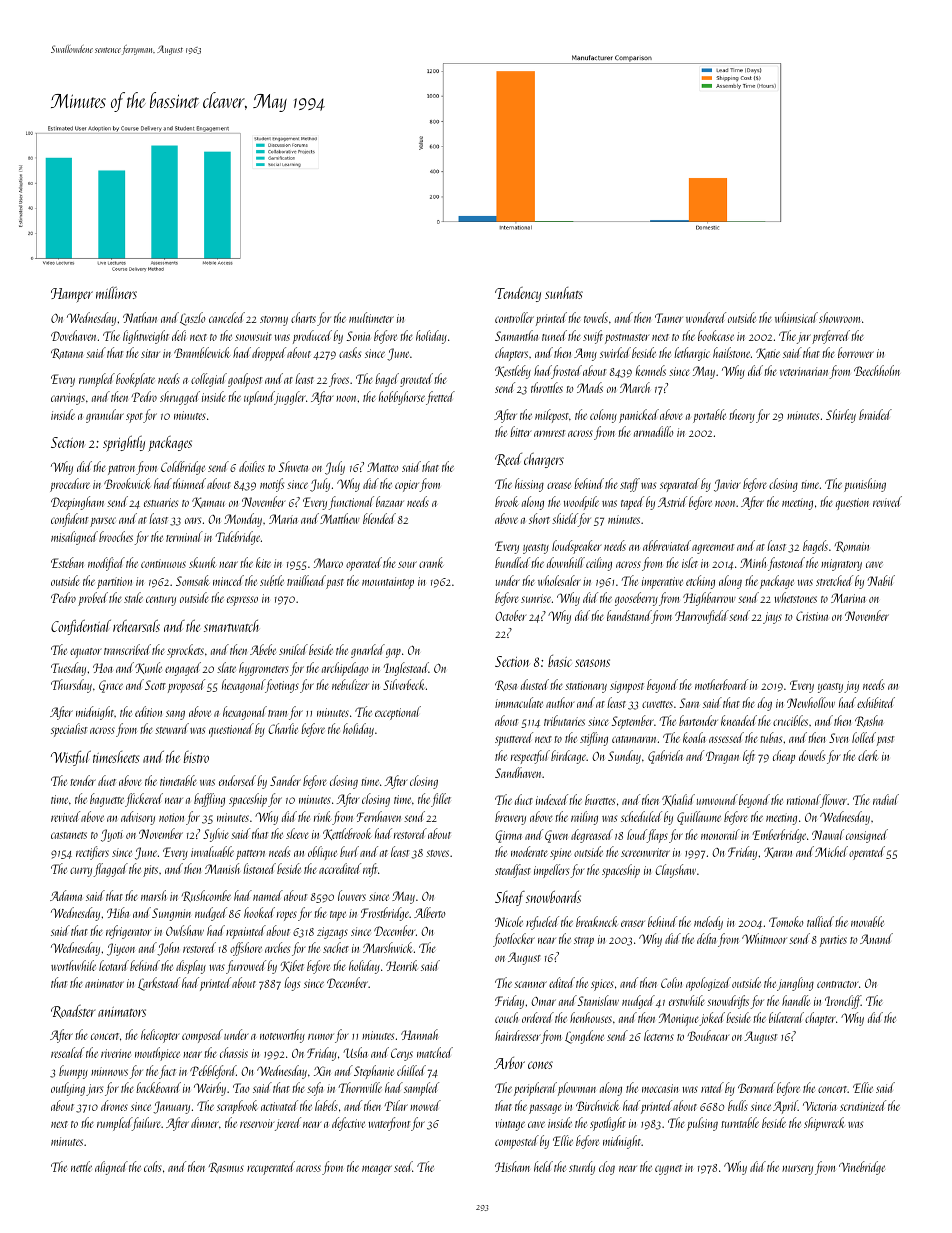 The width and height of the screenshot is (952, 1233). Describe the element at coordinates (67, 353) in the screenshot. I see `Ratana` at that location.
